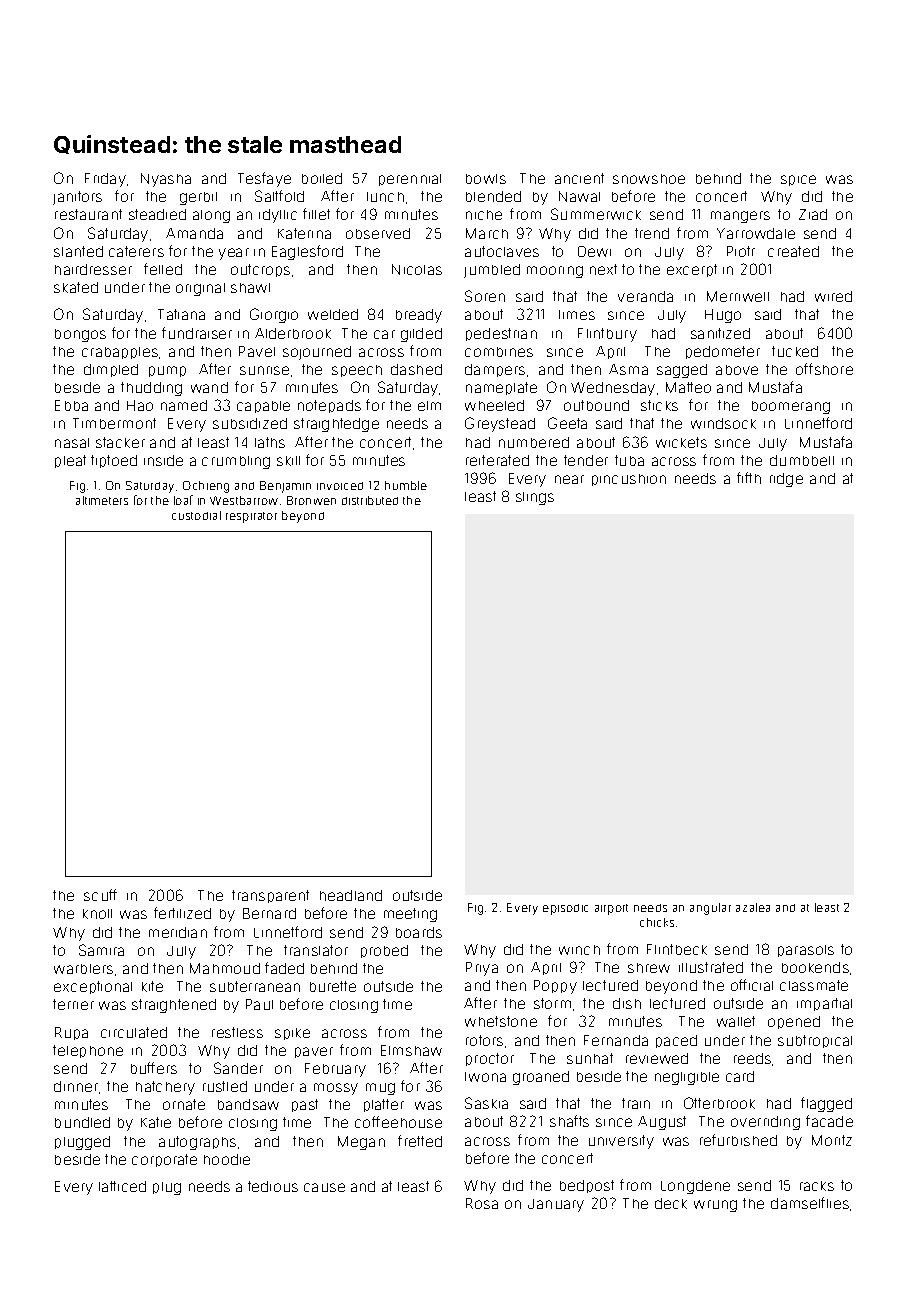 This document has width=908, height=1316. Describe the element at coordinates (122, 1186) in the document. I see `latticed` at that location.
